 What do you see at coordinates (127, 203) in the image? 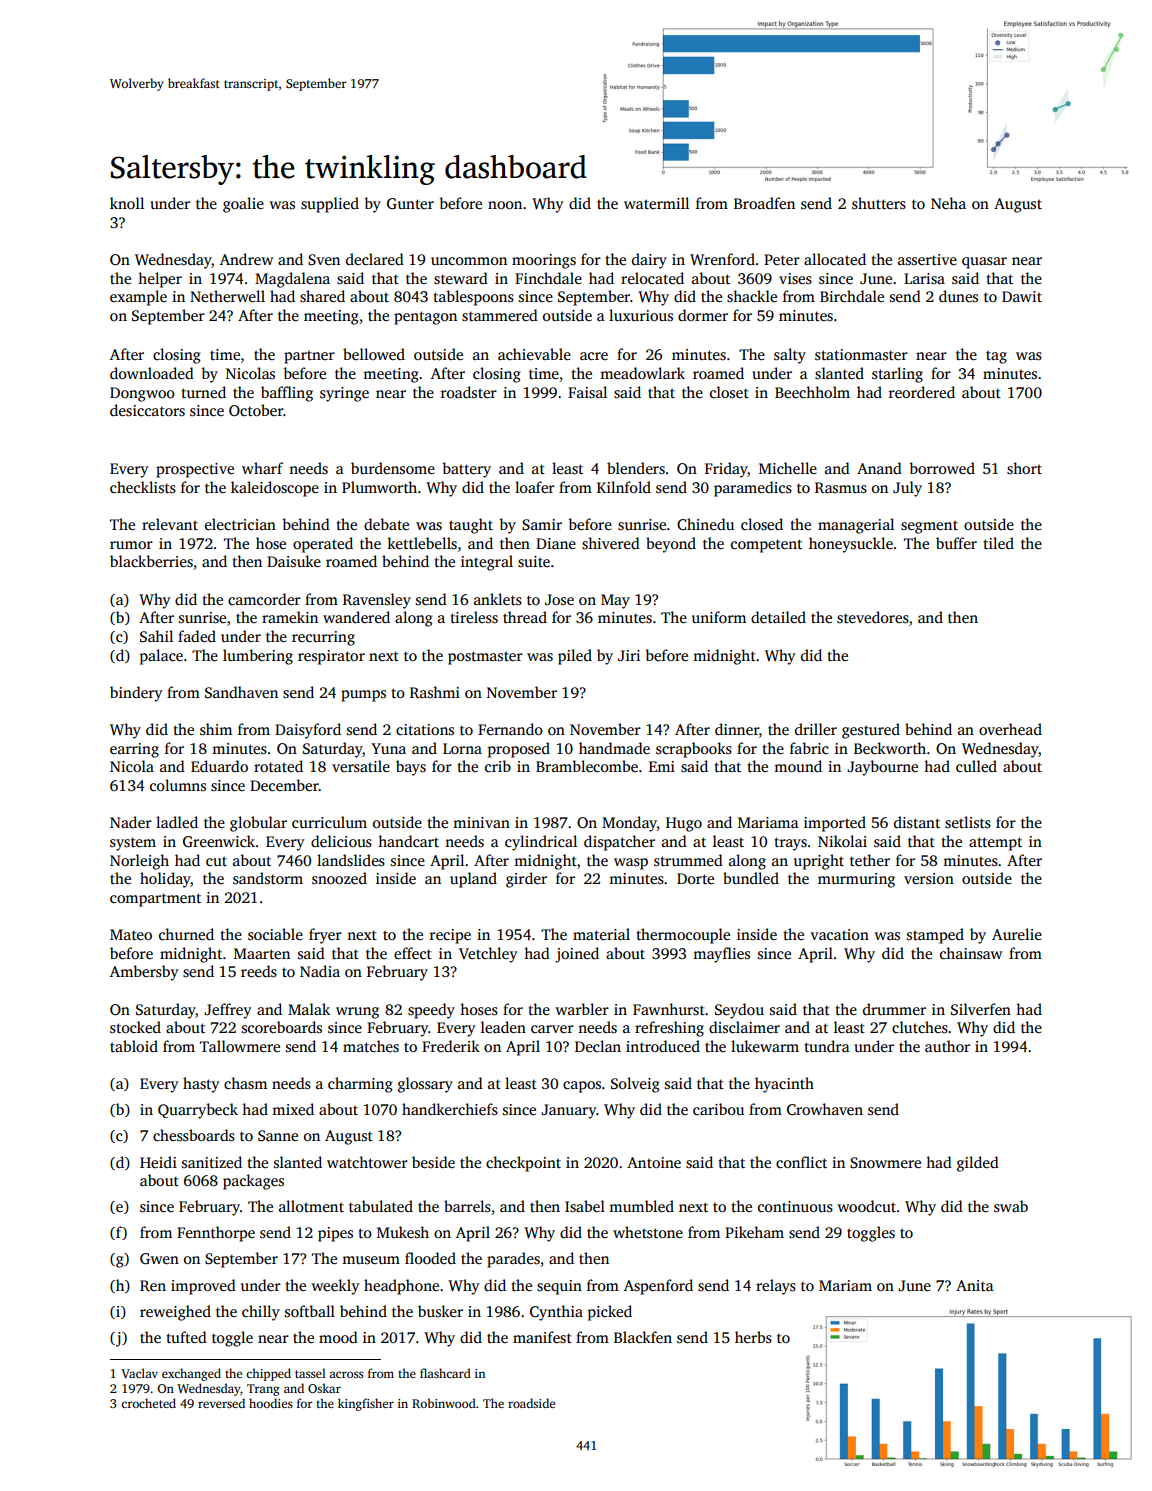
I see `knoll` at bounding box center [127, 203].
